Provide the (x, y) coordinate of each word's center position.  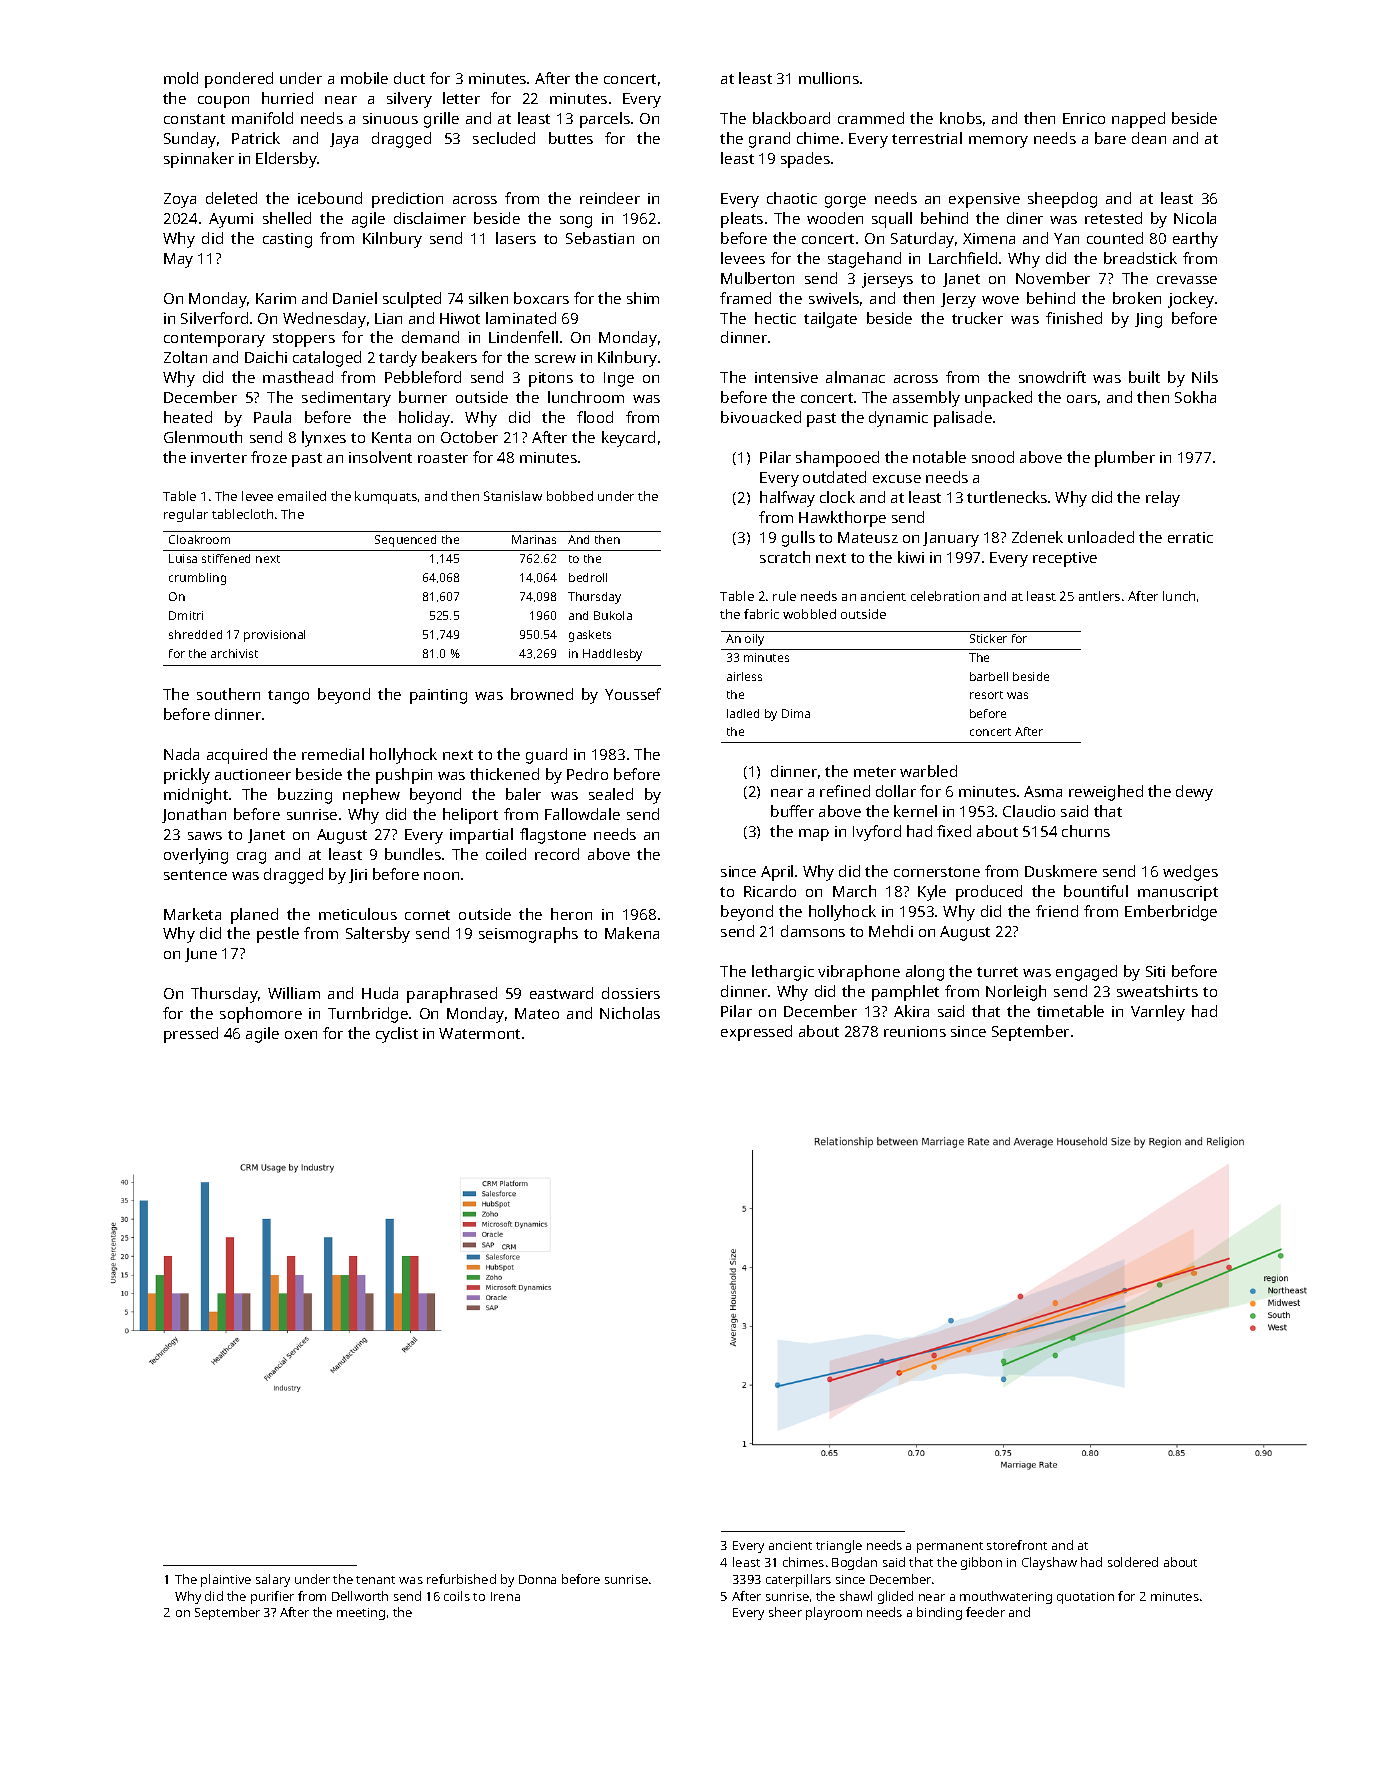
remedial (333, 754)
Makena (632, 933)
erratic (1190, 537)
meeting (361, 1614)
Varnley (1158, 1013)
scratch (785, 557)
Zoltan (185, 357)
